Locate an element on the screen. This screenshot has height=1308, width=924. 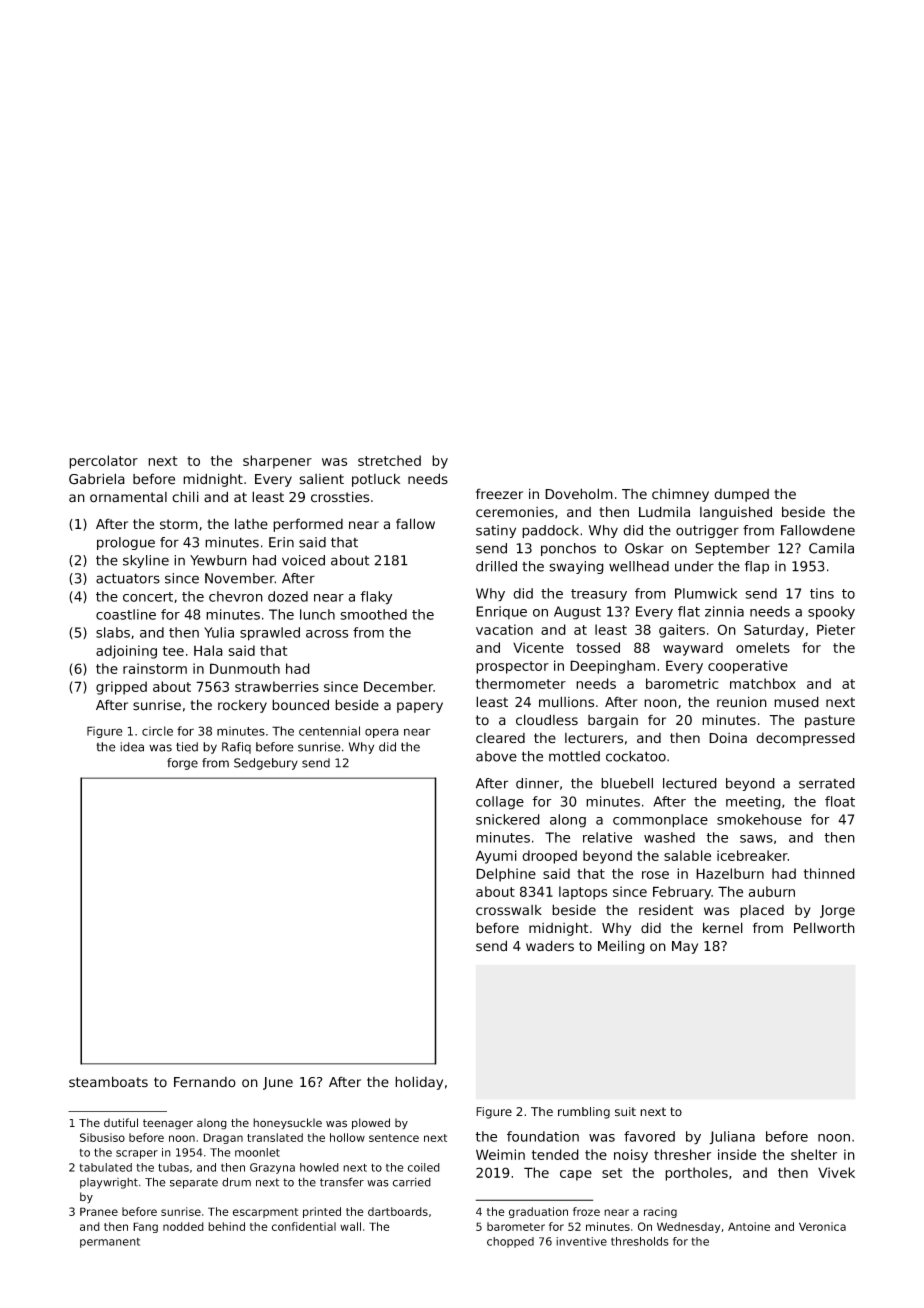
forge is located at coordinates (182, 764).
